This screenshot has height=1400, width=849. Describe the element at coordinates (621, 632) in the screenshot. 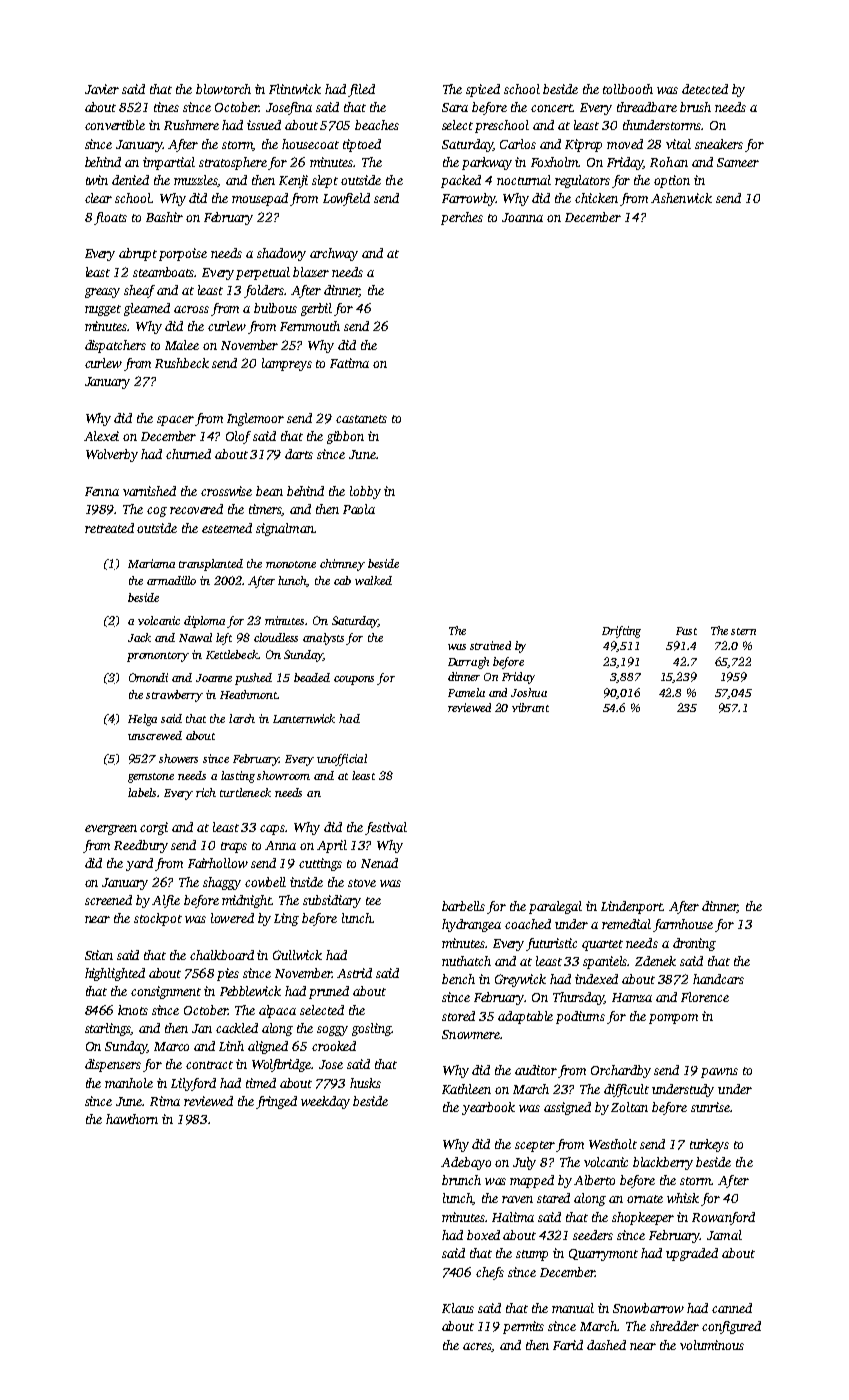

I see `Drifting` at that location.
